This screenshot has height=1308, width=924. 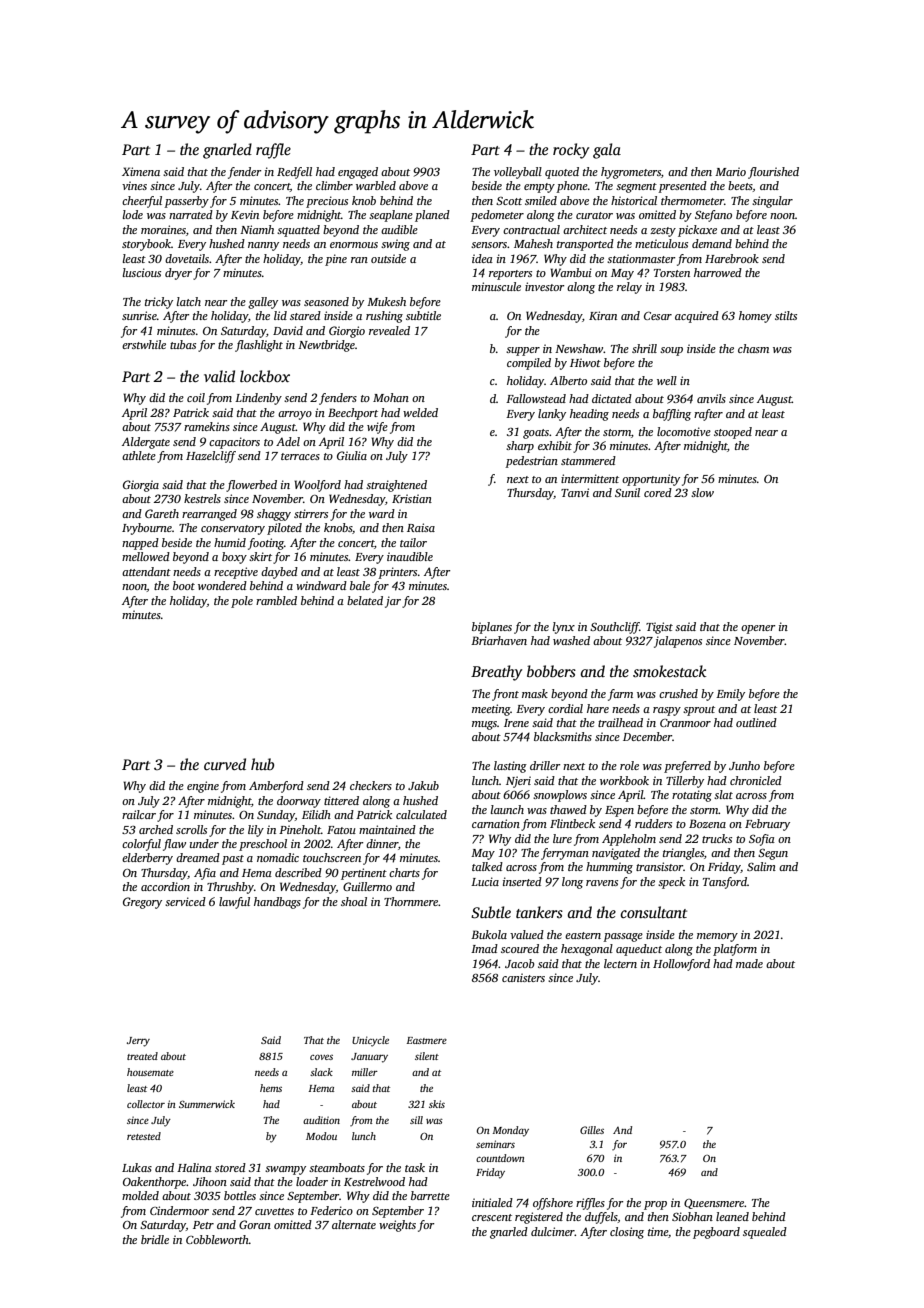 What do you see at coordinates (185, 901) in the screenshot?
I see `serviced` at bounding box center [185, 901].
